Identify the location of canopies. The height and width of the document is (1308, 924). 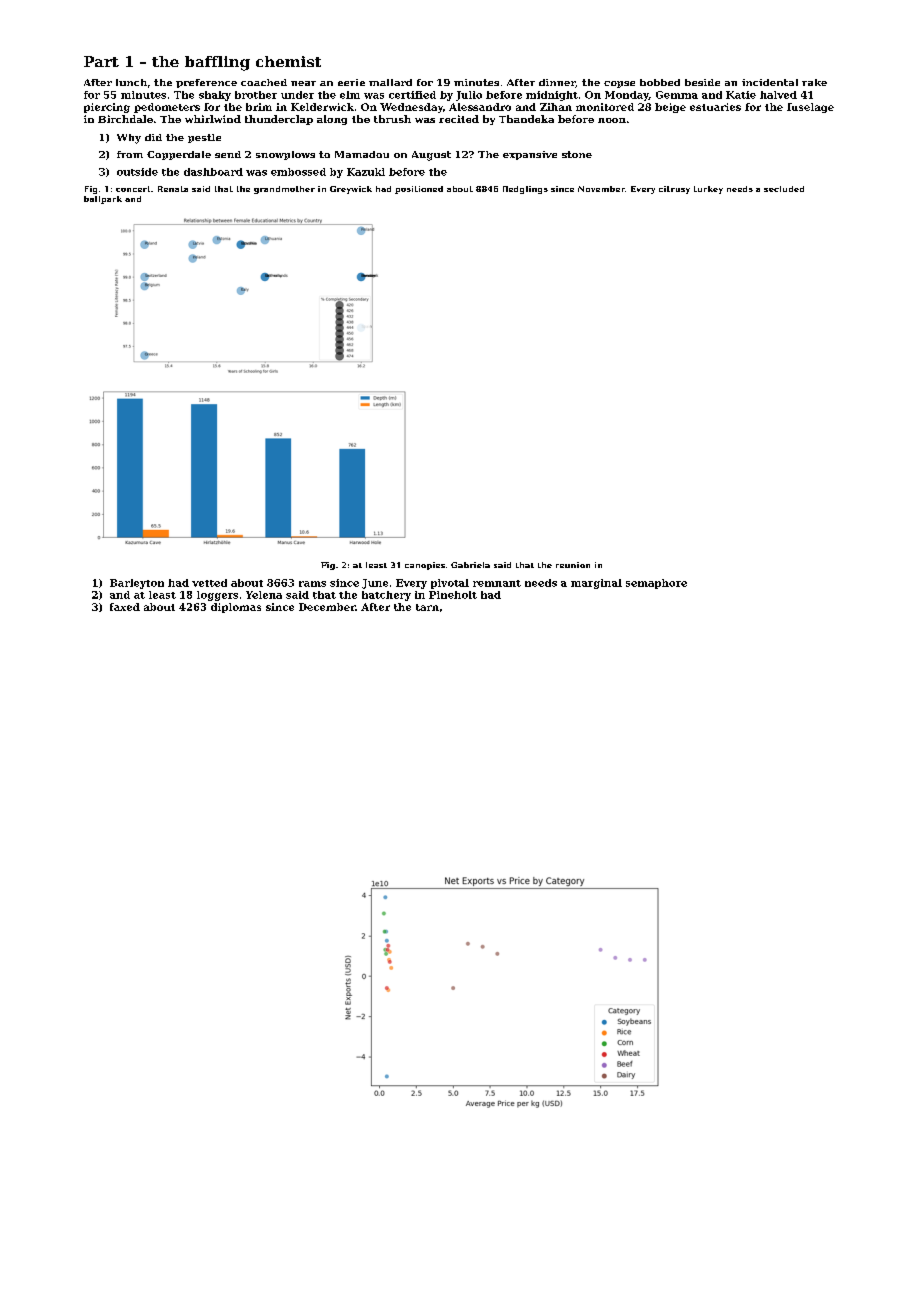
(425, 566).
